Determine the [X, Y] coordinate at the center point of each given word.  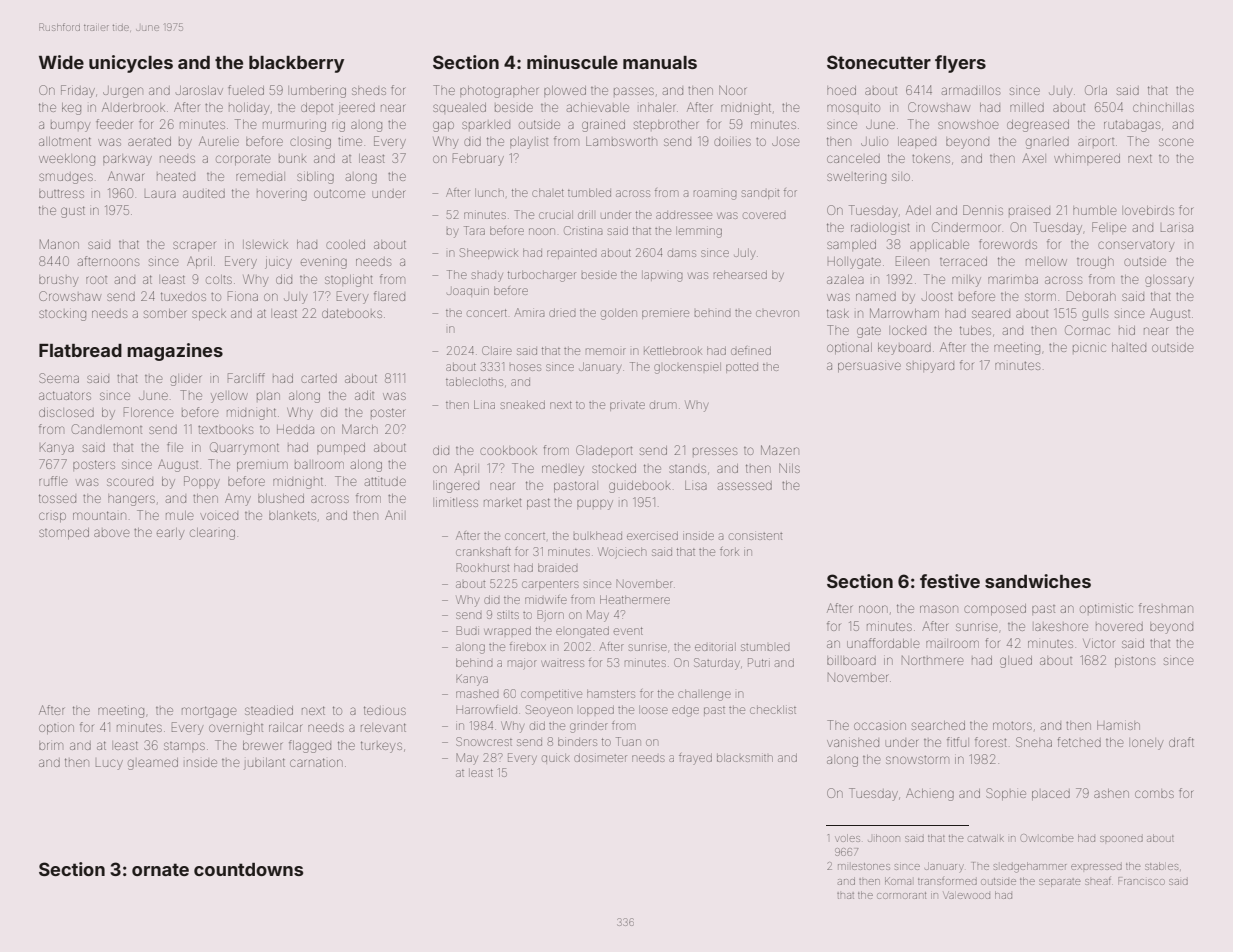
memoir [606, 351]
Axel [1033, 158]
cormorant [901, 895]
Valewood [966, 895]
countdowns [248, 869]
